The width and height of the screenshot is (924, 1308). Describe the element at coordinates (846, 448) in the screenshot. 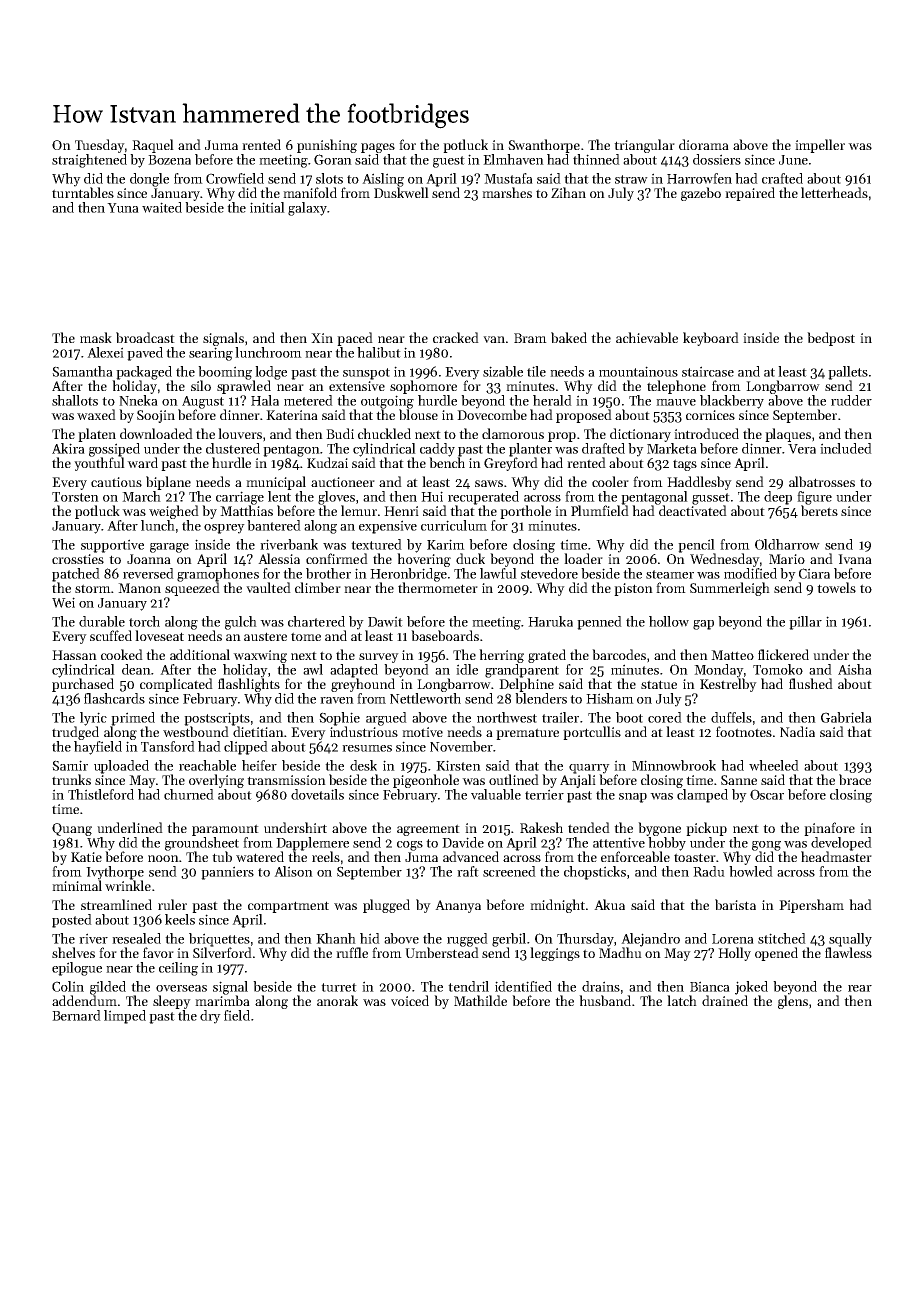

I see `included` at that location.
